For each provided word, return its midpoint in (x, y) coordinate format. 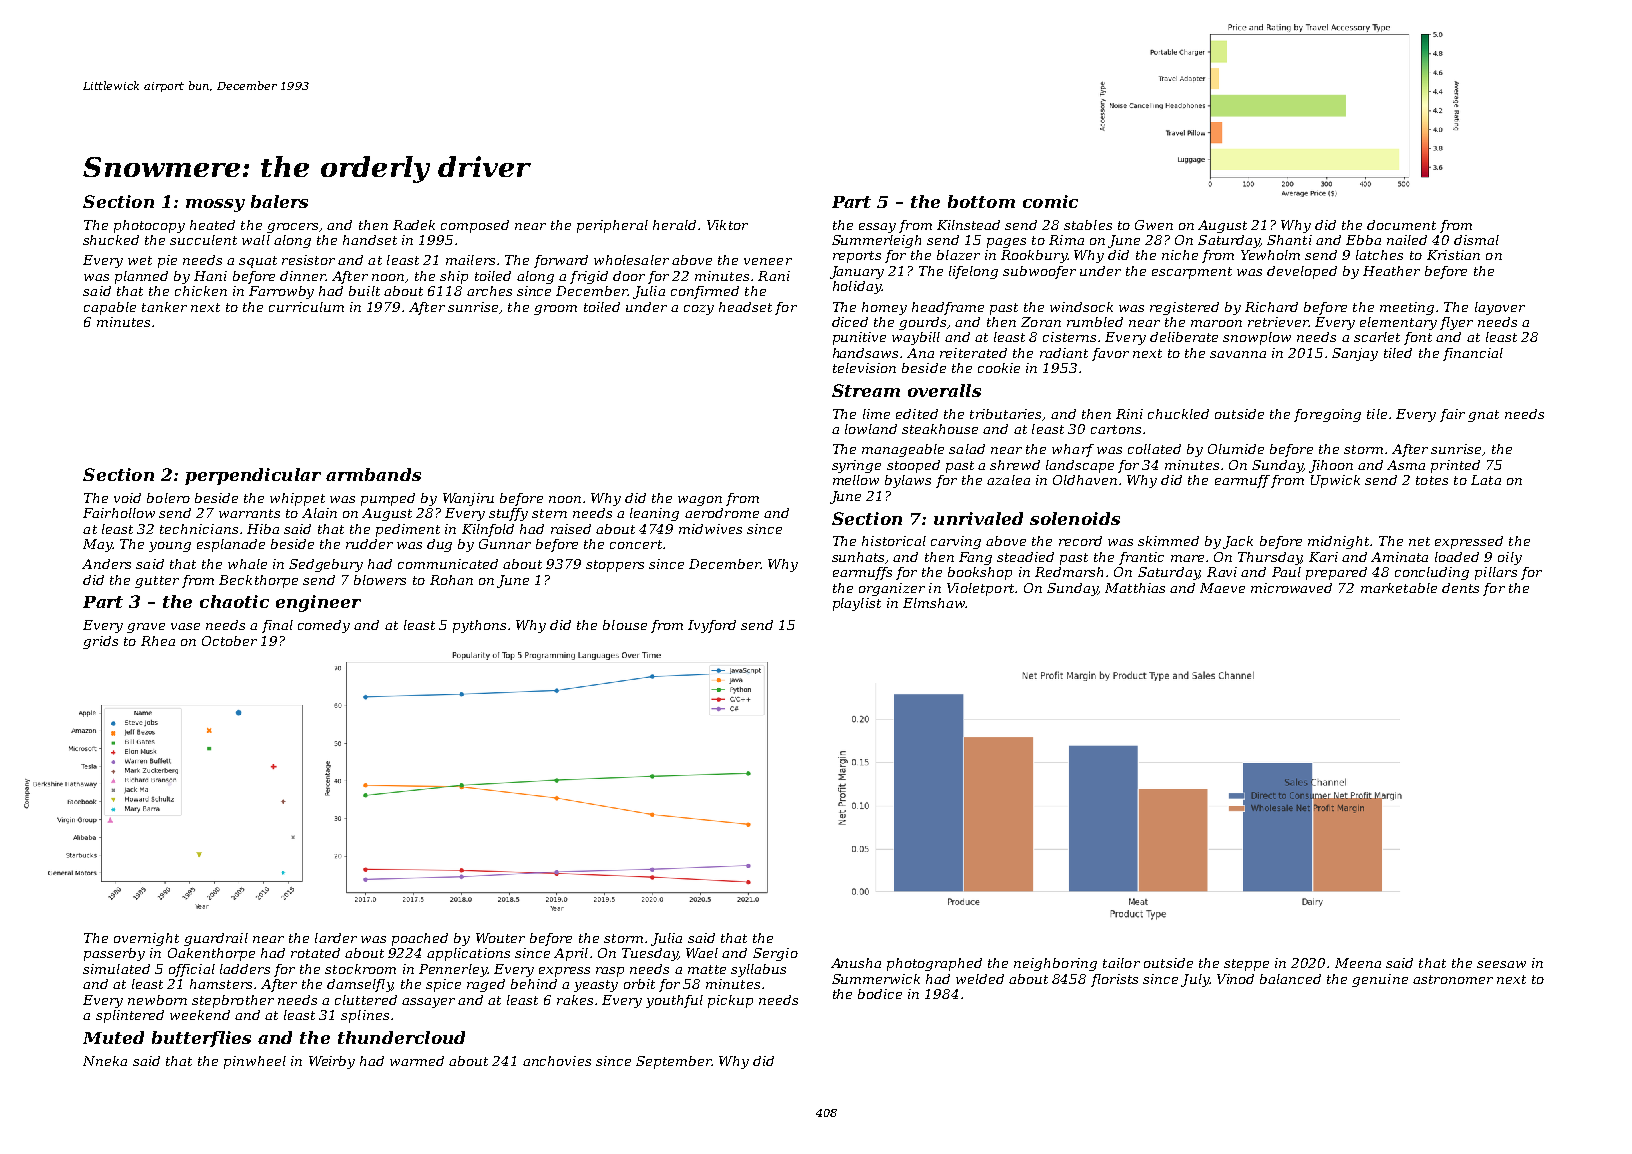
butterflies (201, 1039)
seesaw (1501, 964)
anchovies (557, 1061)
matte (707, 969)
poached (420, 939)
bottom (981, 201)
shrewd (1015, 465)
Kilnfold (488, 530)
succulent (203, 240)
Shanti (1289, 240)
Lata (1486, 480)
